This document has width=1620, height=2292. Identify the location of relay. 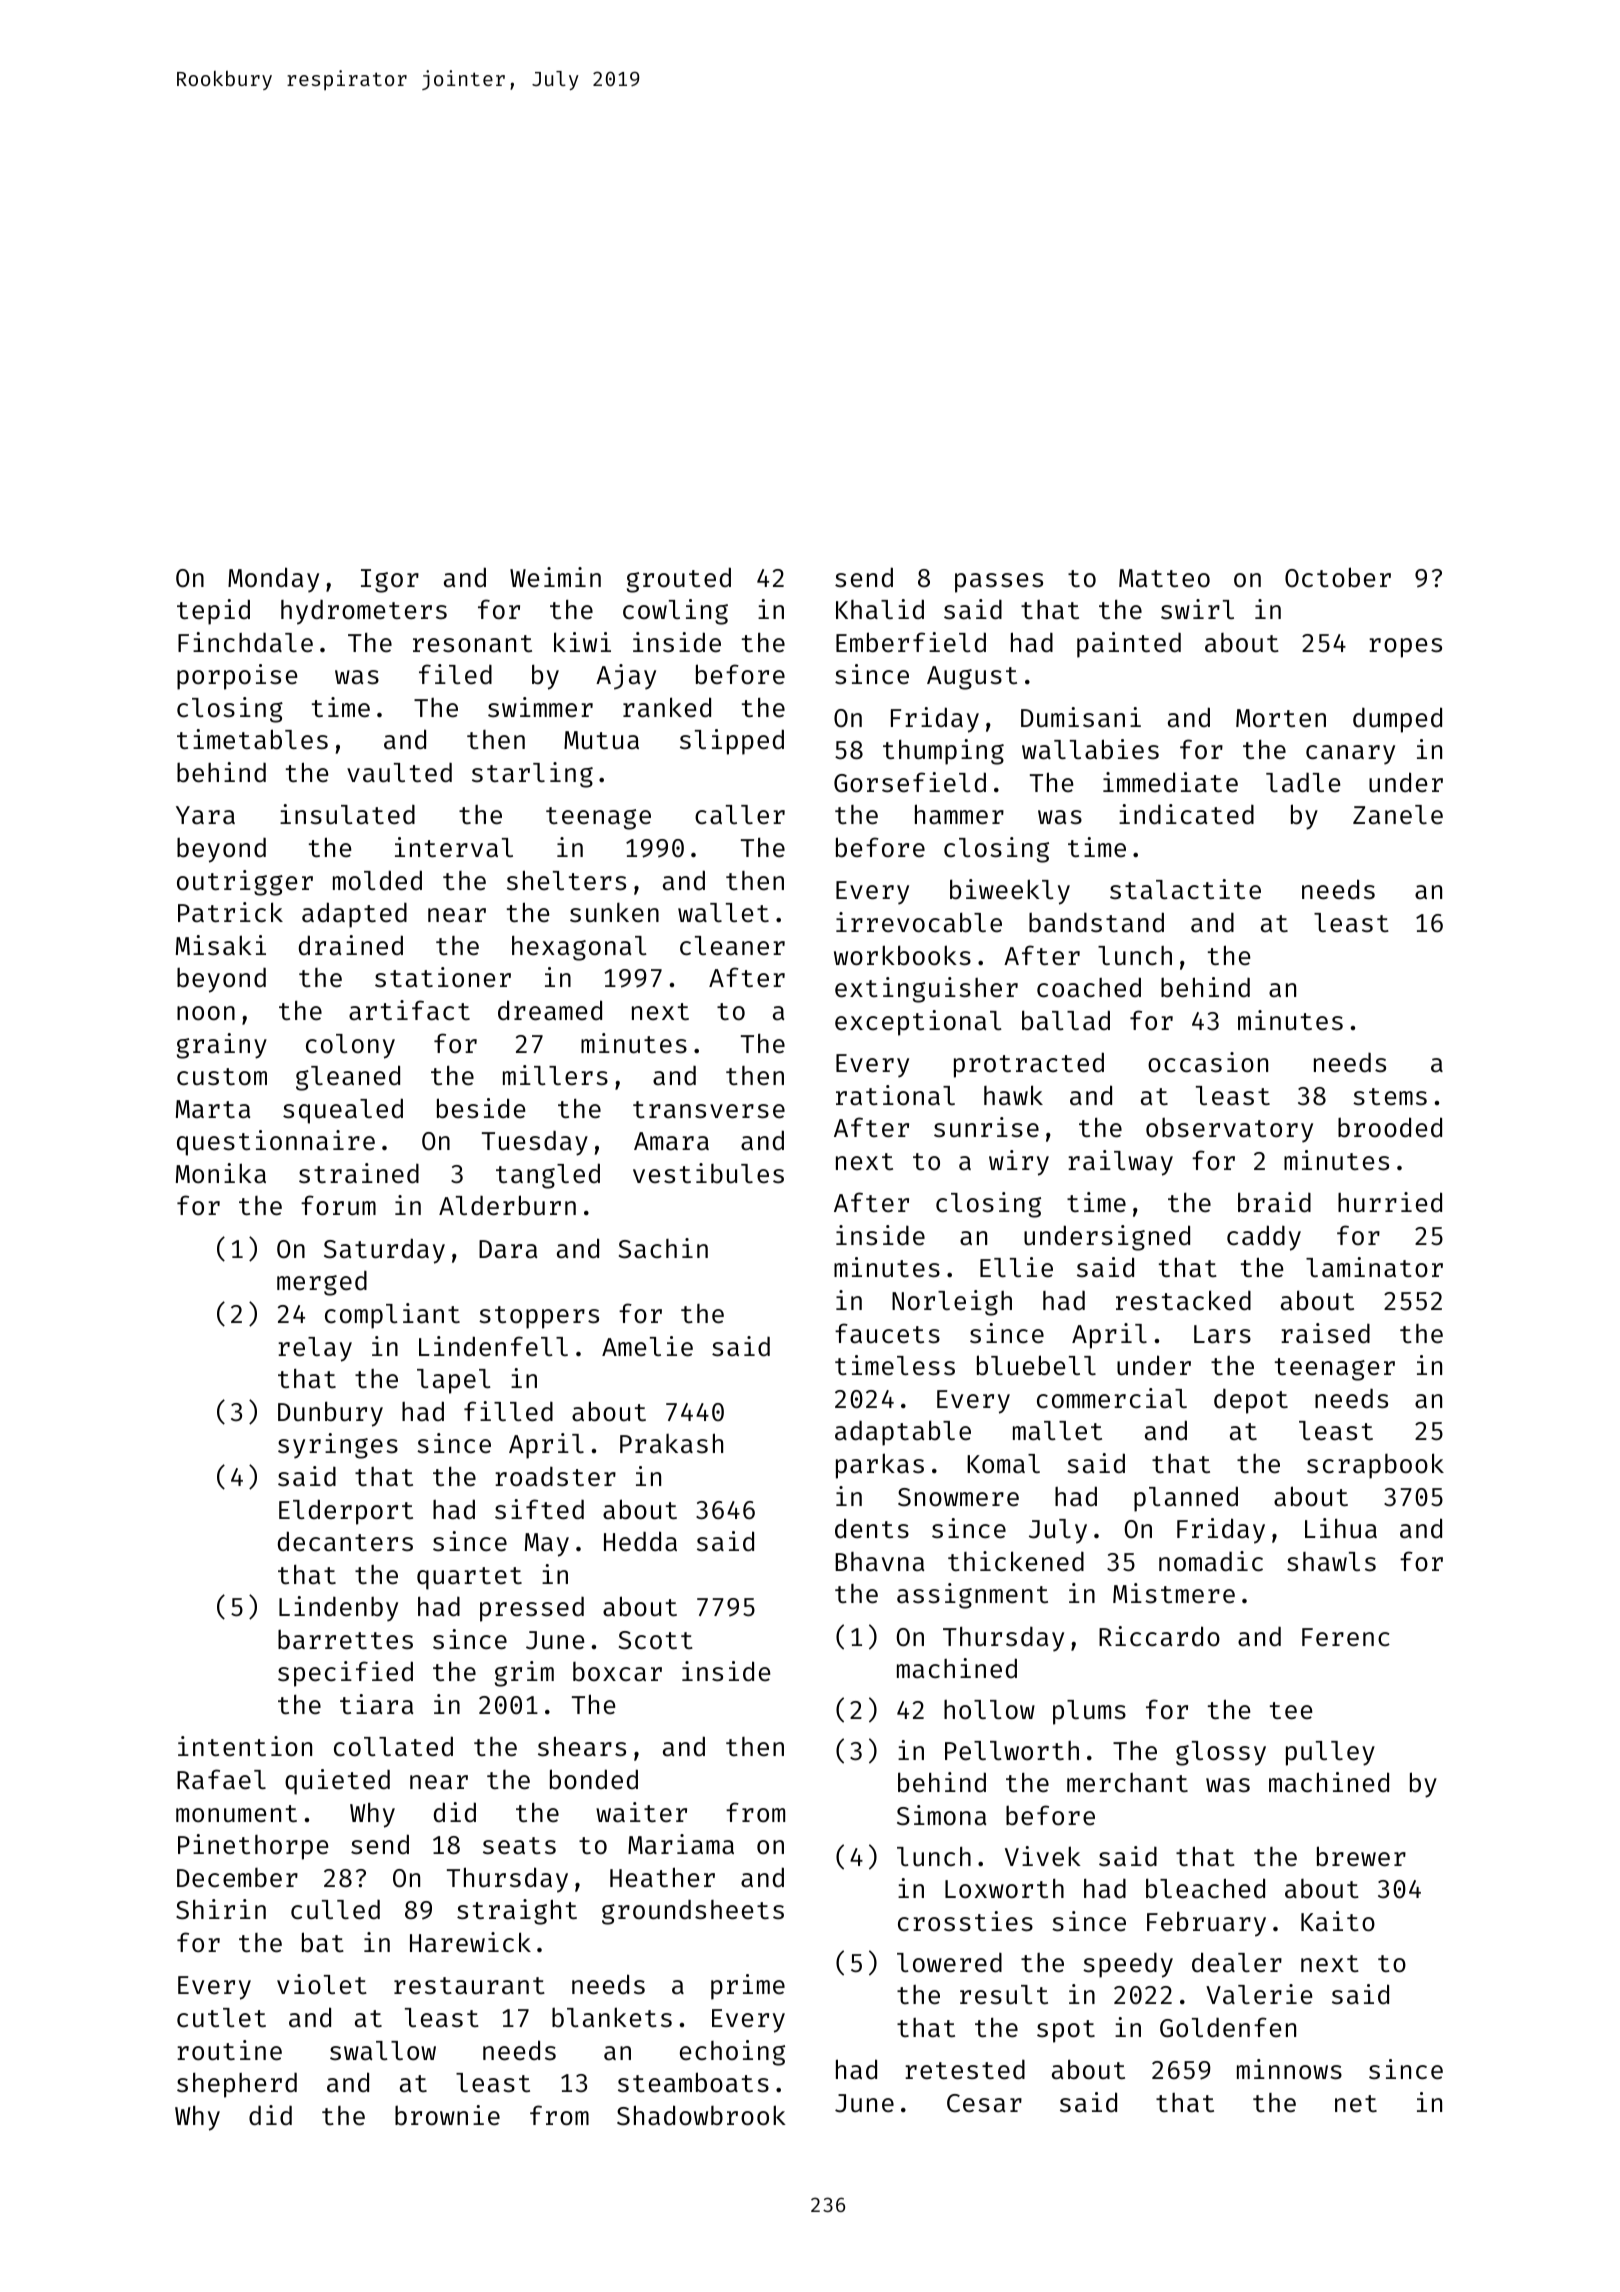
(315, 1349).
